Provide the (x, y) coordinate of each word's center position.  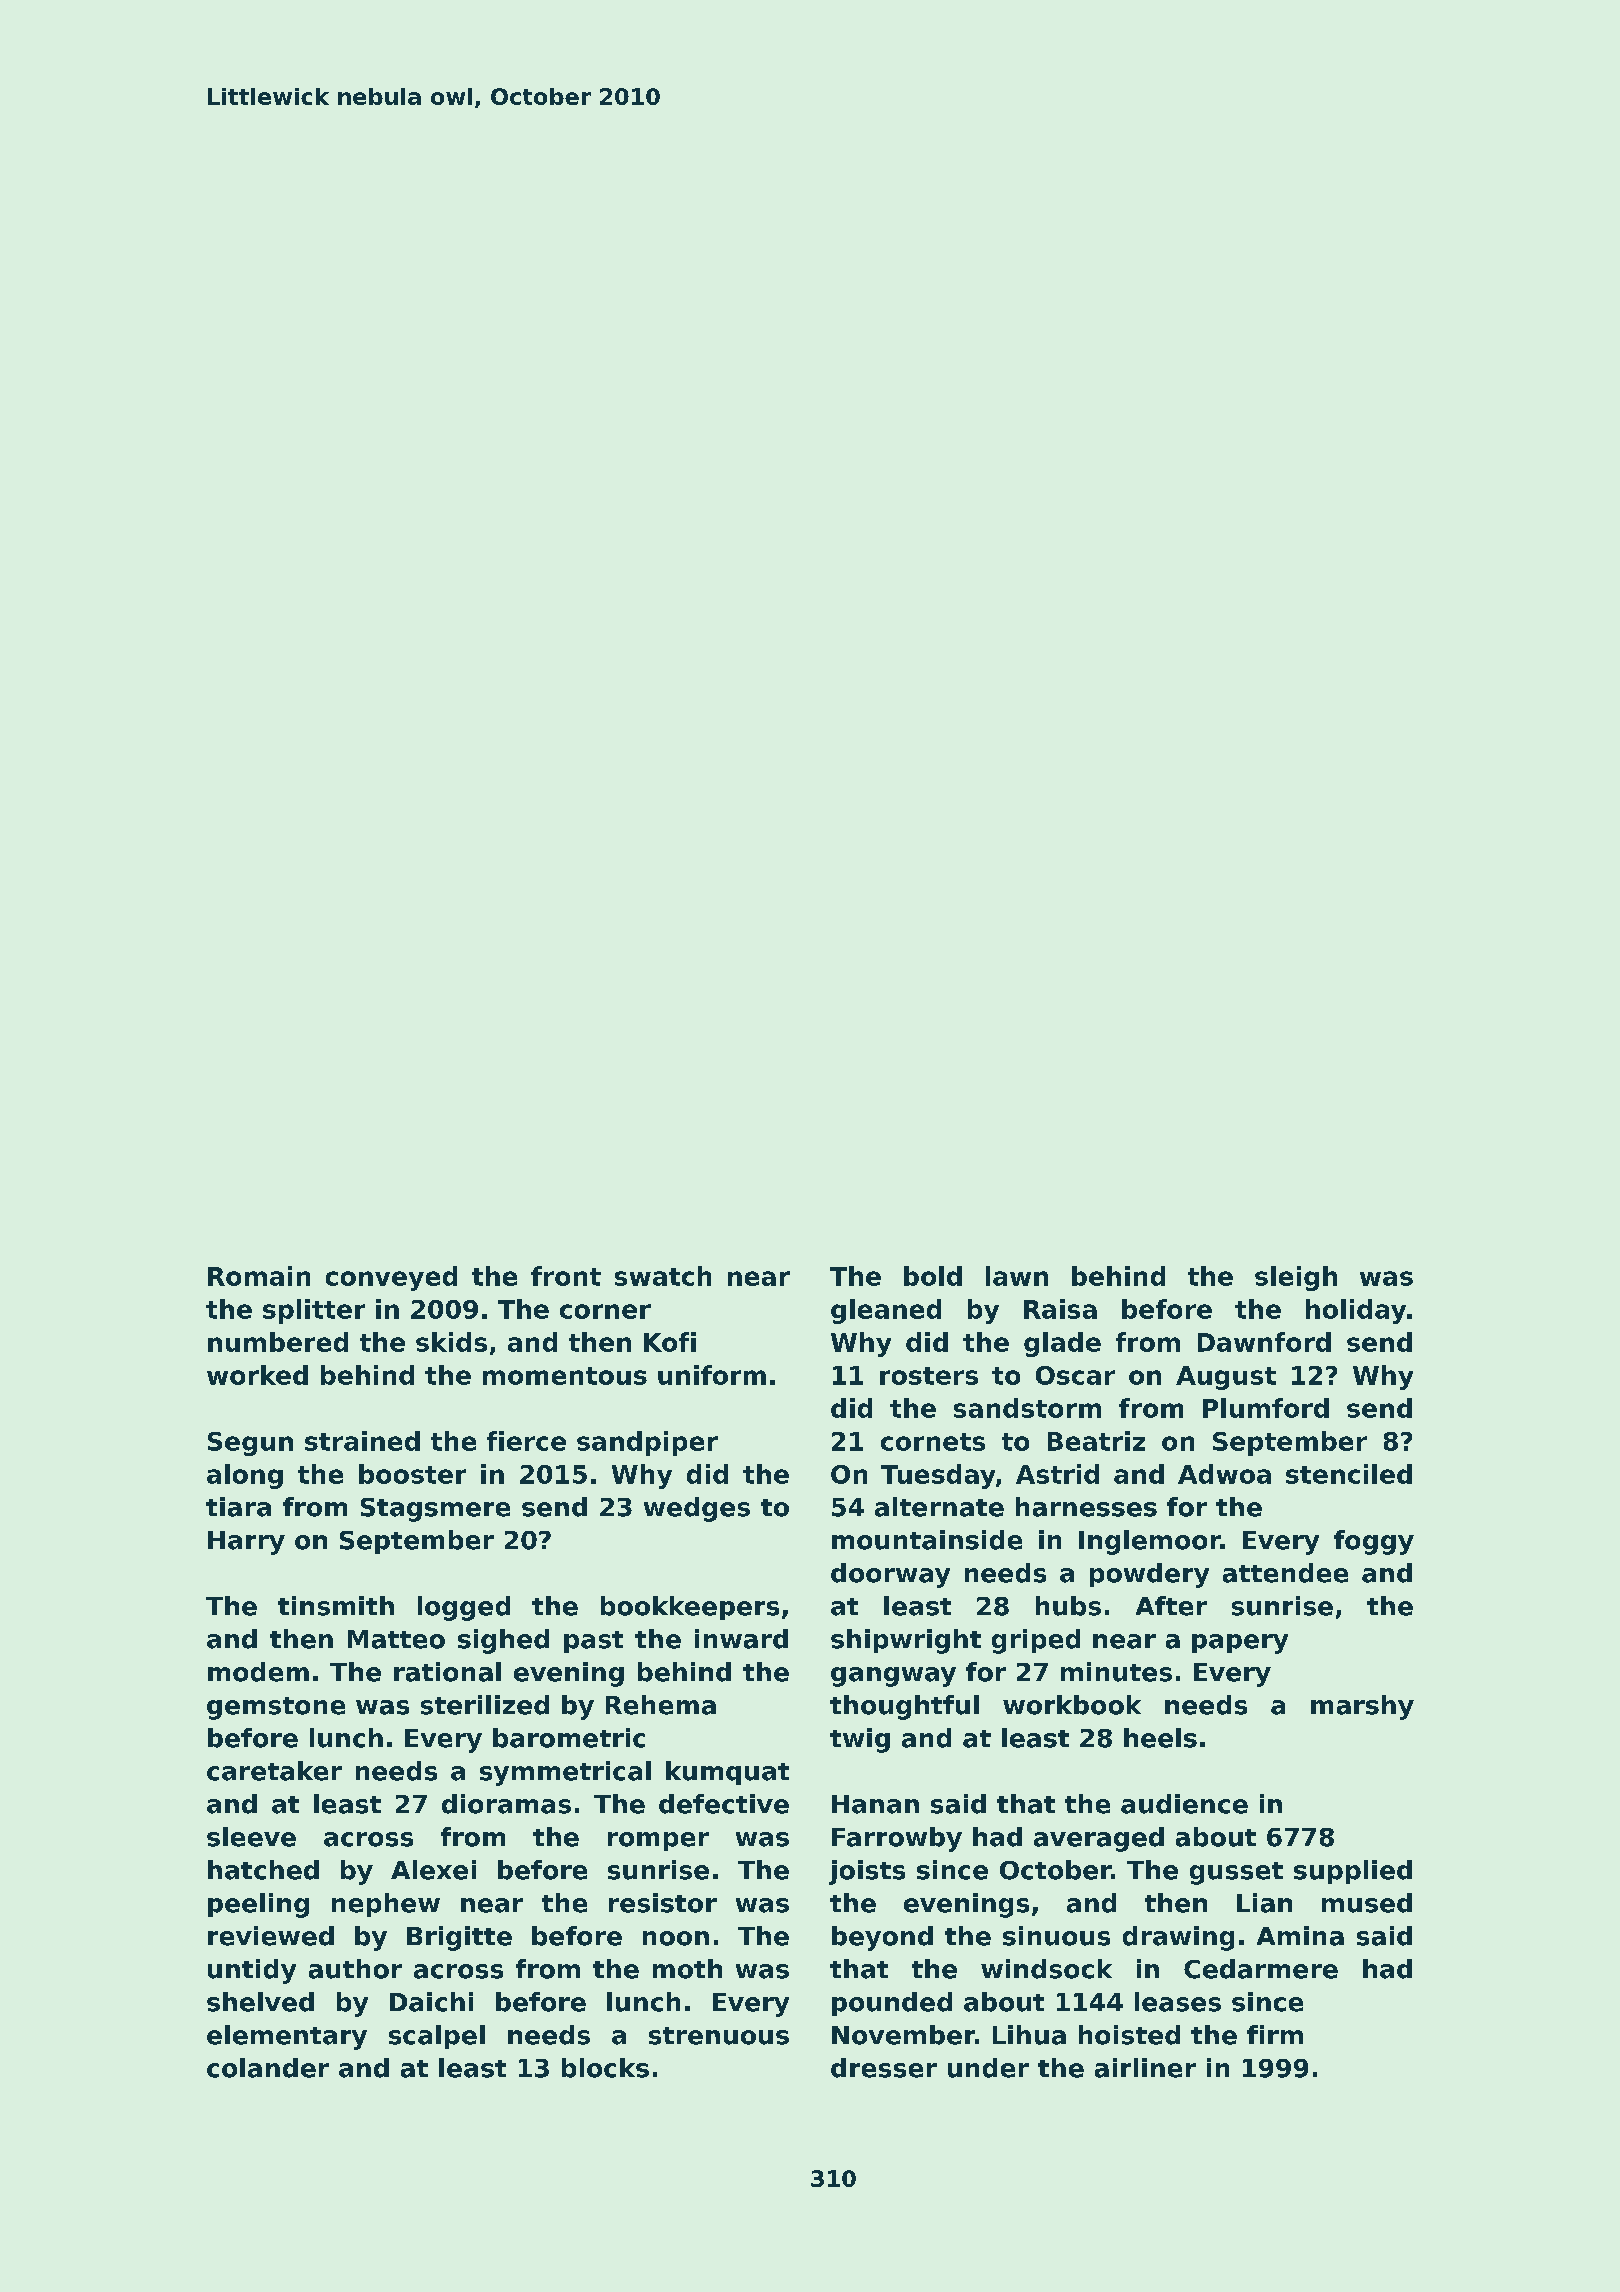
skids (451, 1342)
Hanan (875, 1804)
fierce (526, 1441)
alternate (939, 1507)
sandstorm (1027, 1408)
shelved (260, 2002)
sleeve (251, 1837)
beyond (882, 1938)
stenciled (1349, 1474)
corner (605, 1311)
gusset (1236, 1873)
